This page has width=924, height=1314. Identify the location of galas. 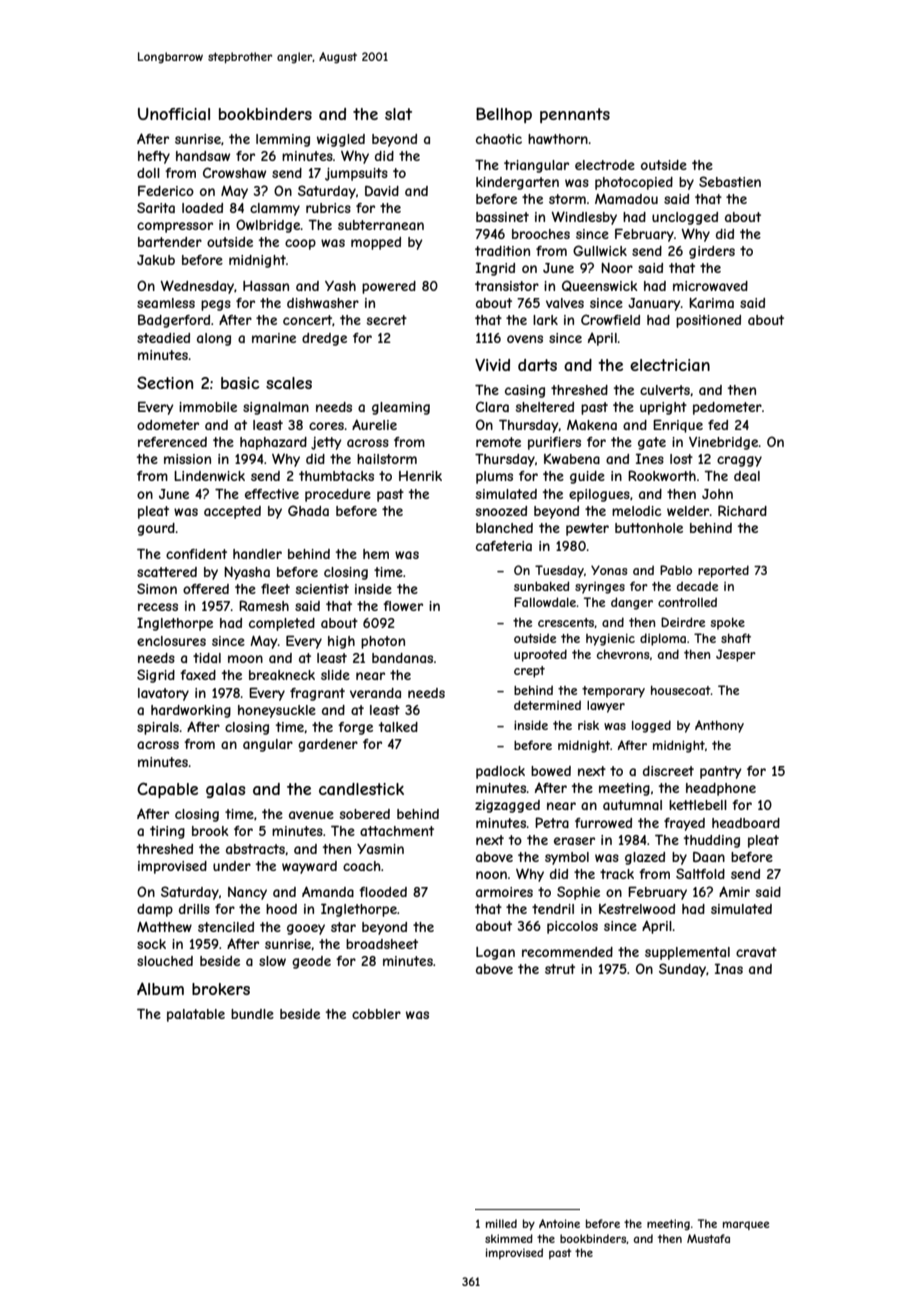
(225, 790).
